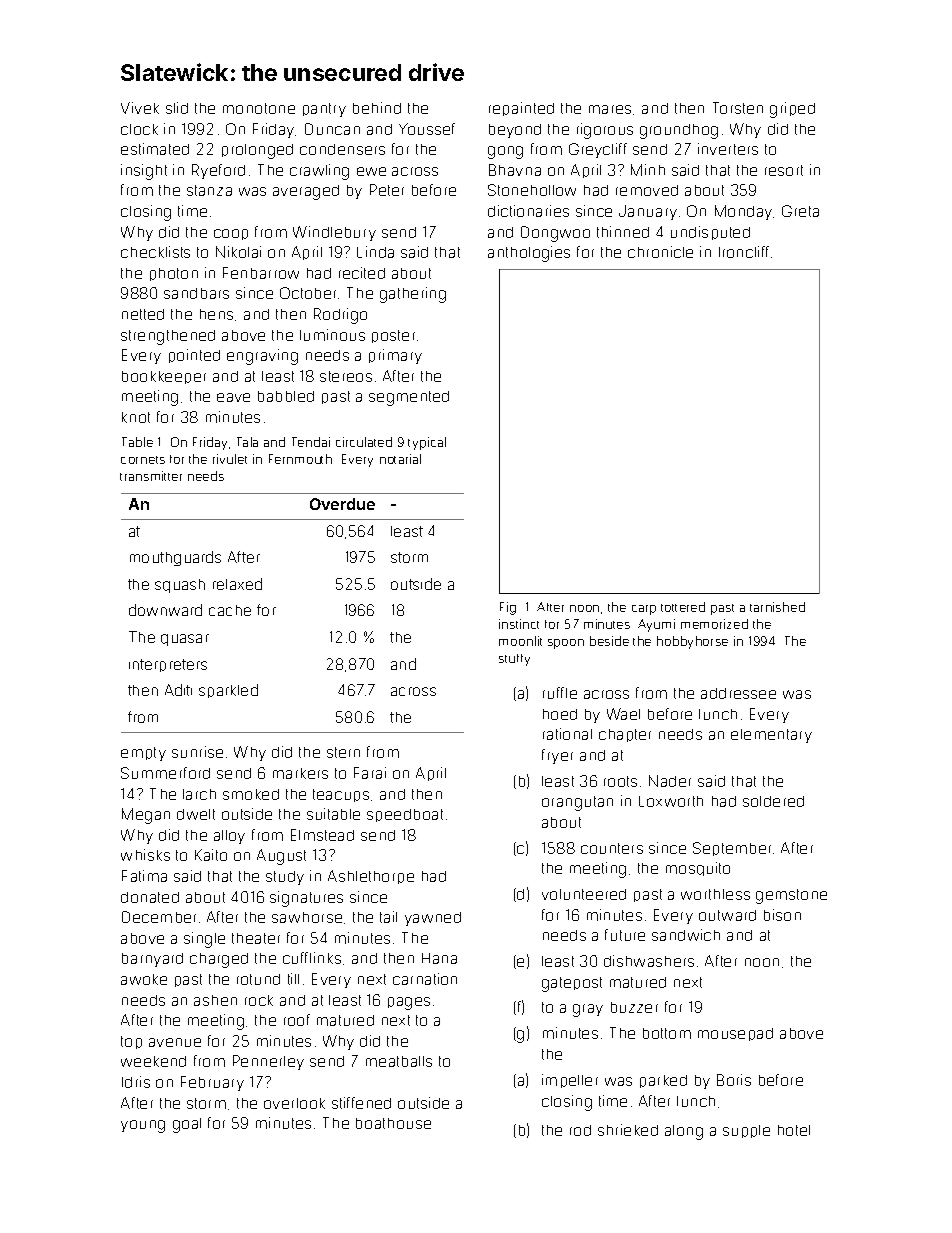 The height and width of the screenshot is (1233, 952). Describe the element at coordinates (792, 110) in the screenshot. I see `griped` at that location.
